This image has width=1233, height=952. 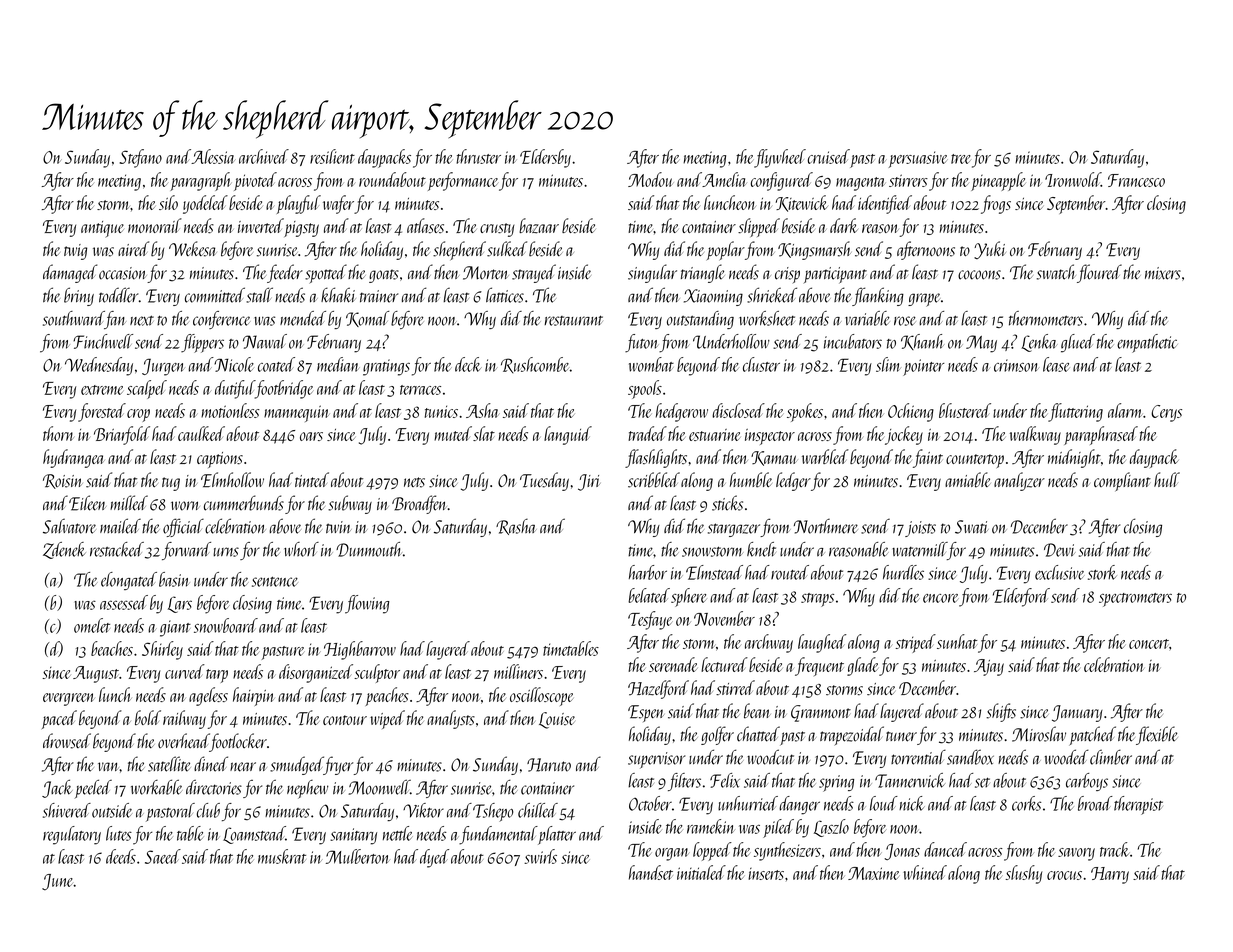 What do you see at coordinates (332, 156) in the image?
I see `resilient` at bounding box center [332, 156].
